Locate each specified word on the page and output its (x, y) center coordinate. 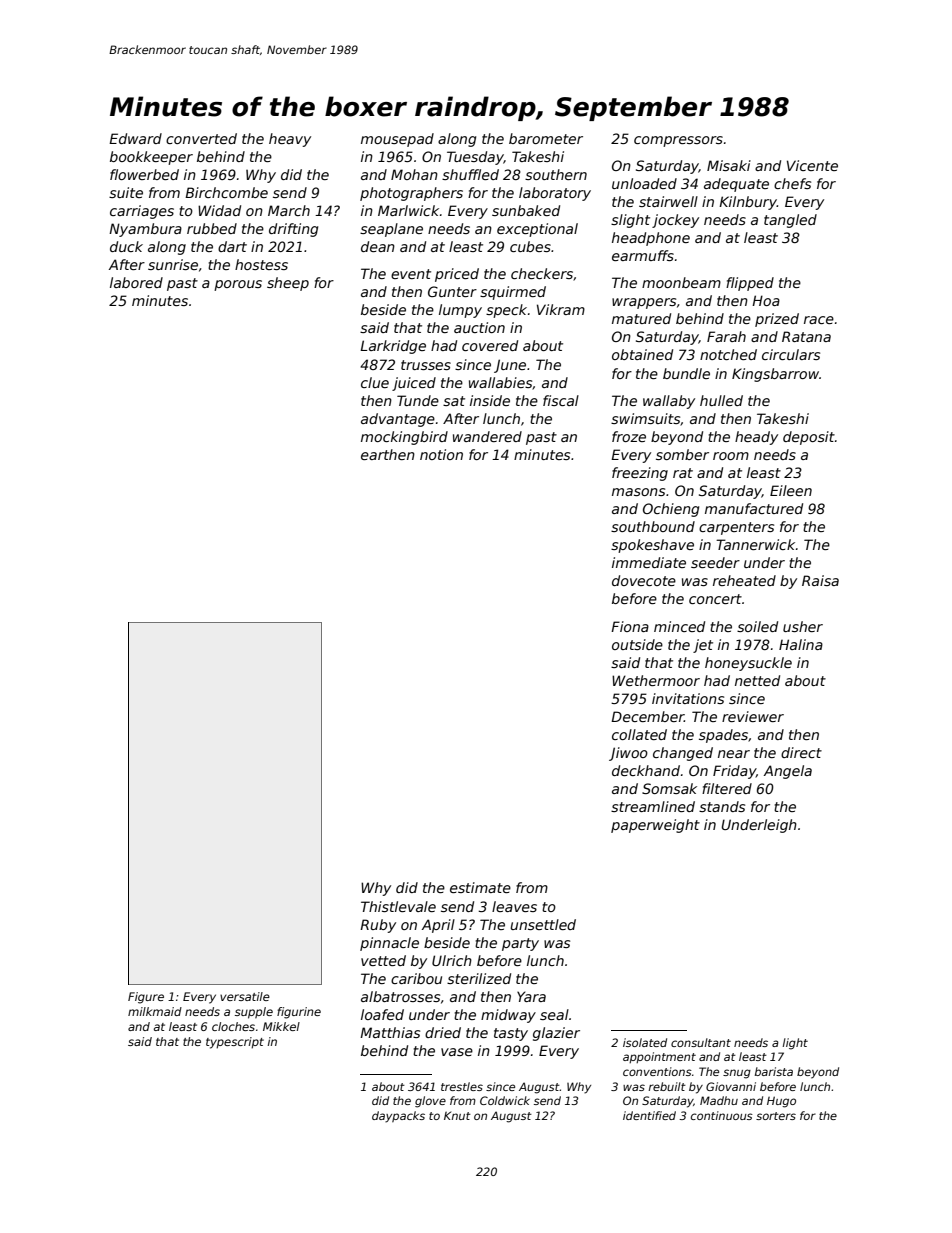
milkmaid (155, 1011)
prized (777, 320)
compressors (678, 141)
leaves (514, 906)
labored (136, 282)
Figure (146, 998)
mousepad (397, 140)
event (411, 274)
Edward (135, 138)
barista (773, 1071)
